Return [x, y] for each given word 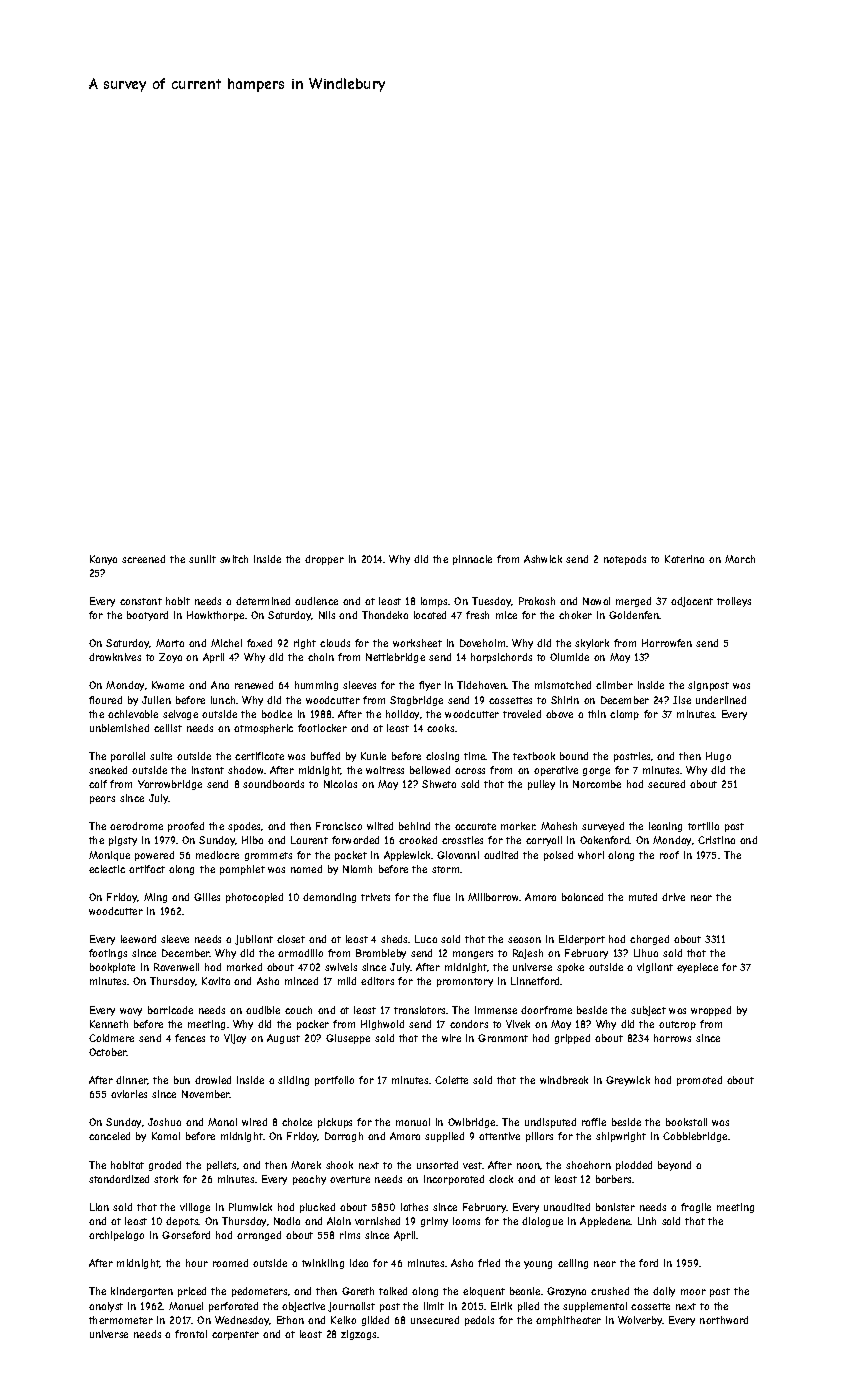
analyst [106, 1307]
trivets [375, 897]
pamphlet [242, 870]
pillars [539, 1137]
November [206, 1094]
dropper [324, 560]
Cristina [716, 840]
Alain [339, 1221]
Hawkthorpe [215, 616]
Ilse [682, 700]
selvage [180, 715]
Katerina [684, 559]
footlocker [322, 728]
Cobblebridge [695, 1137]
